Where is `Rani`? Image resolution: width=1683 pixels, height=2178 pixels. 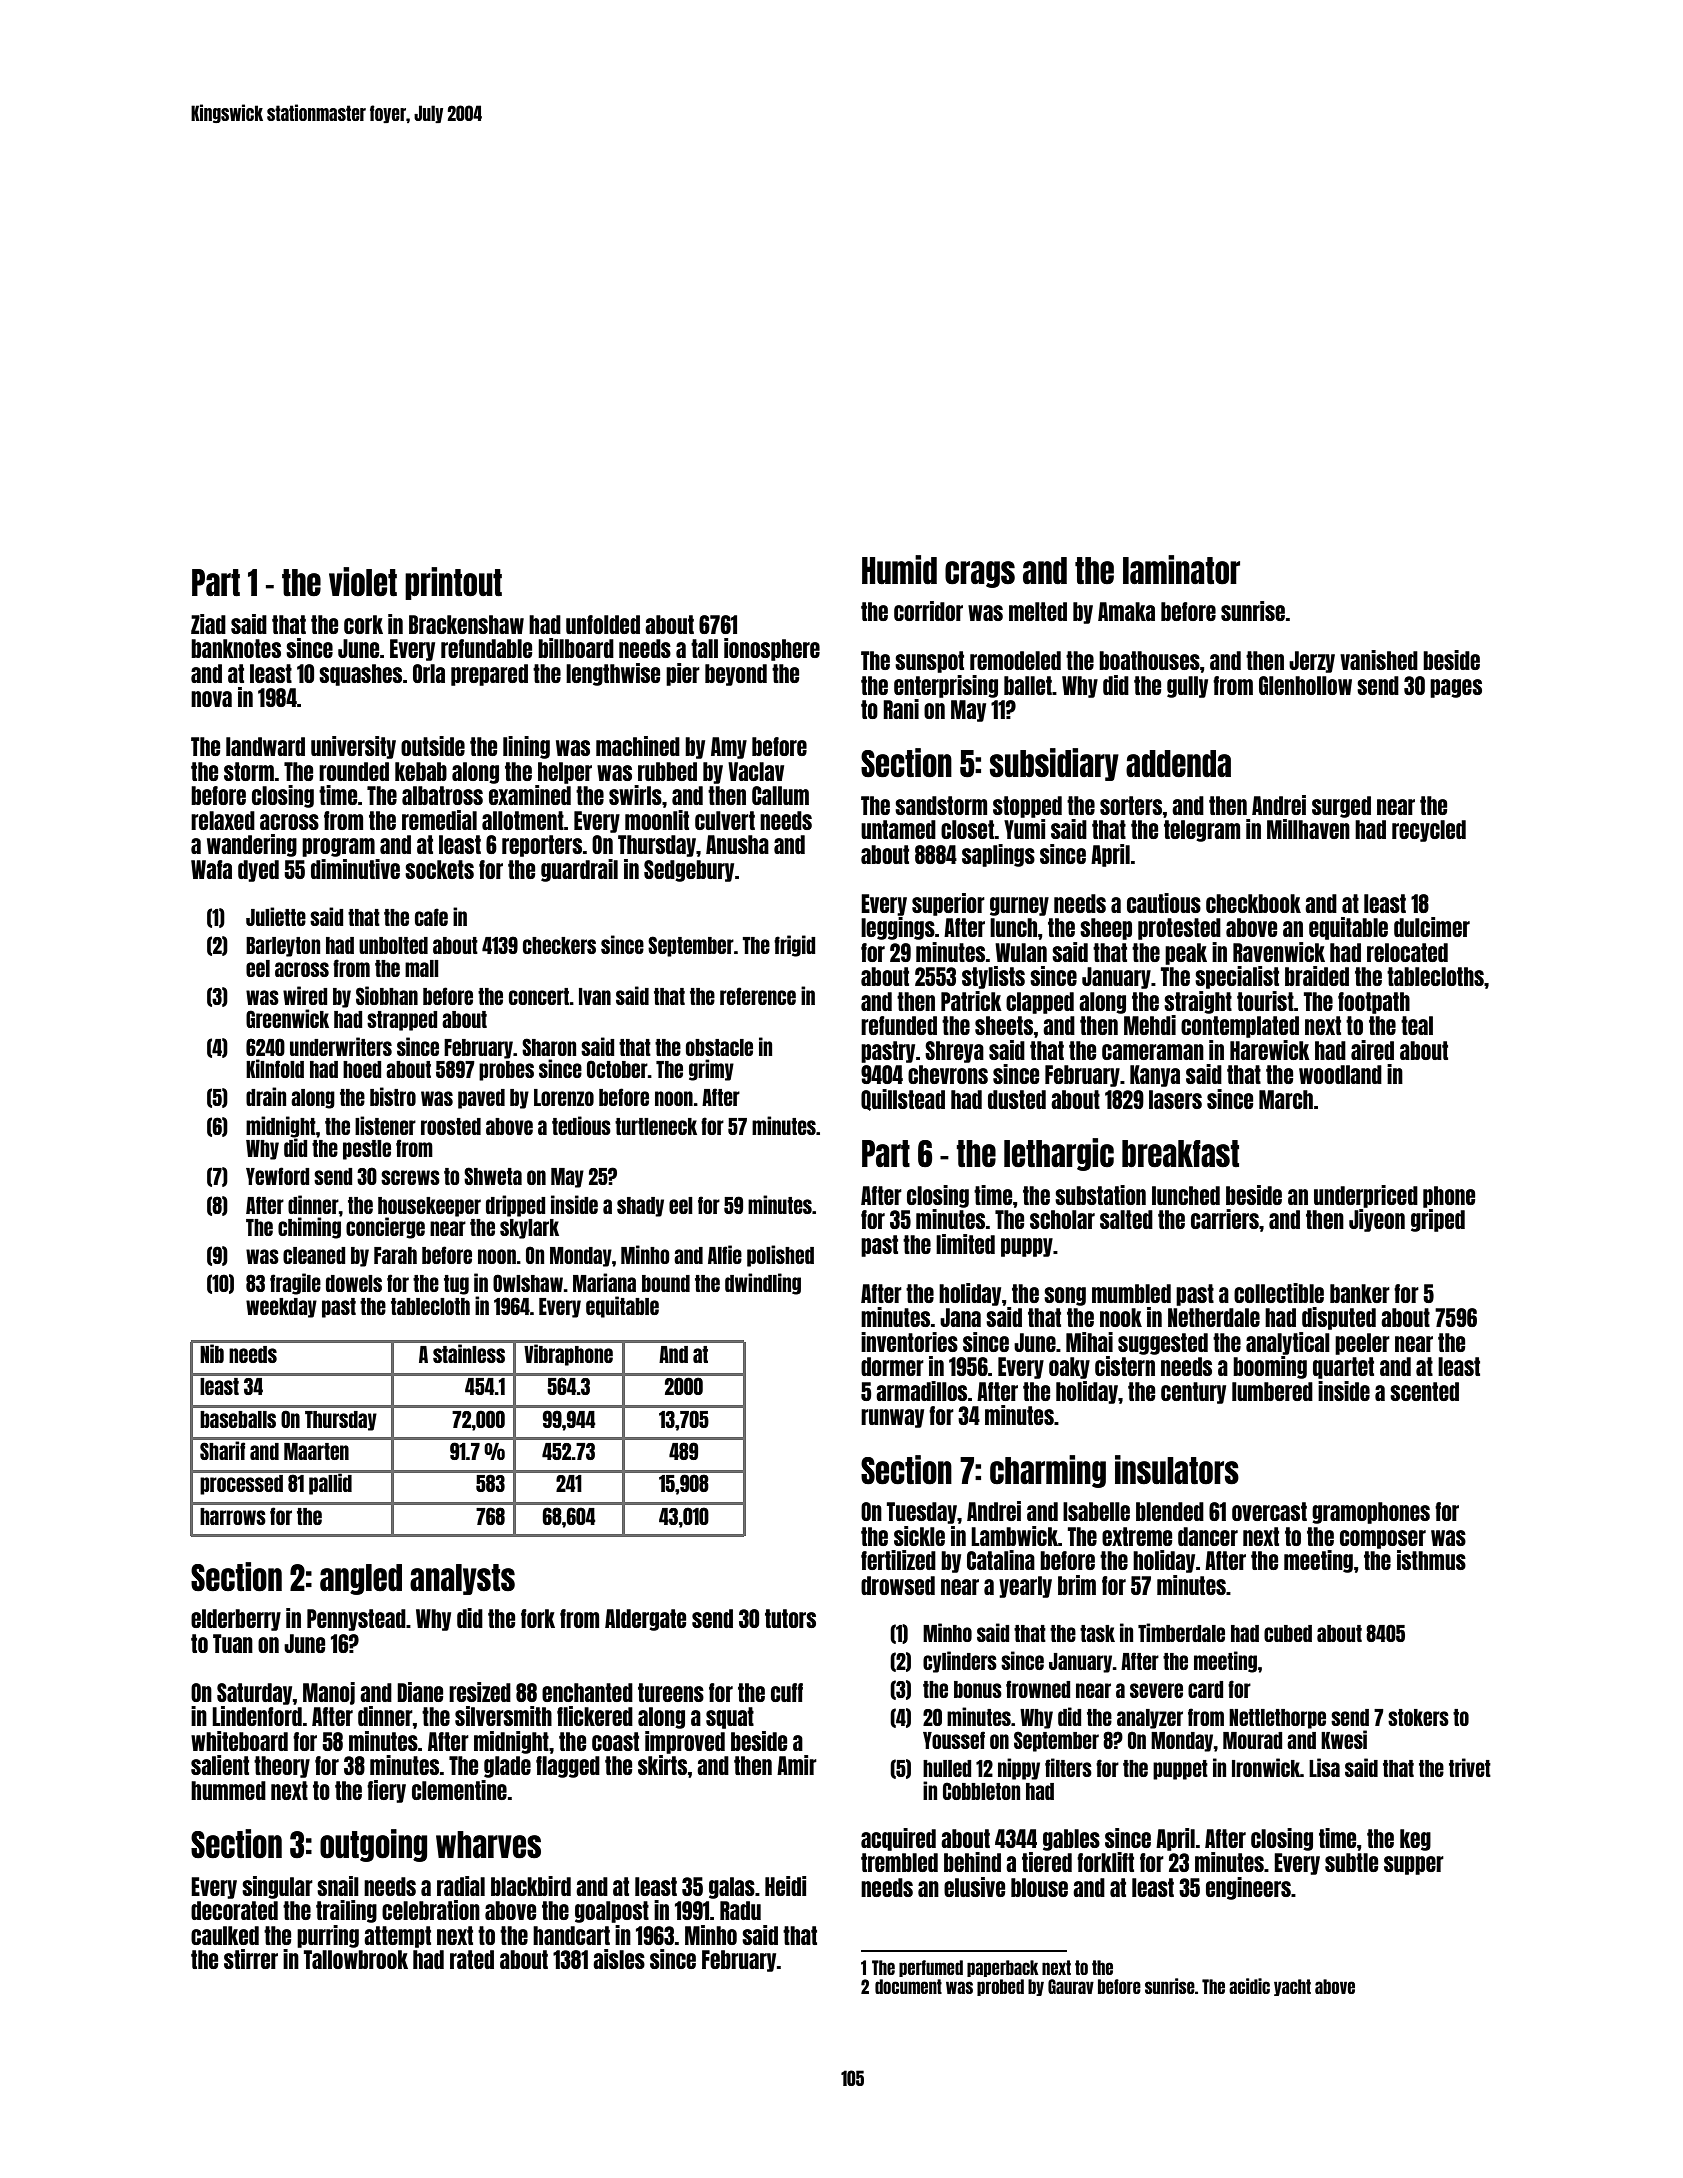
Rani is located at coordinates (901, 709).
